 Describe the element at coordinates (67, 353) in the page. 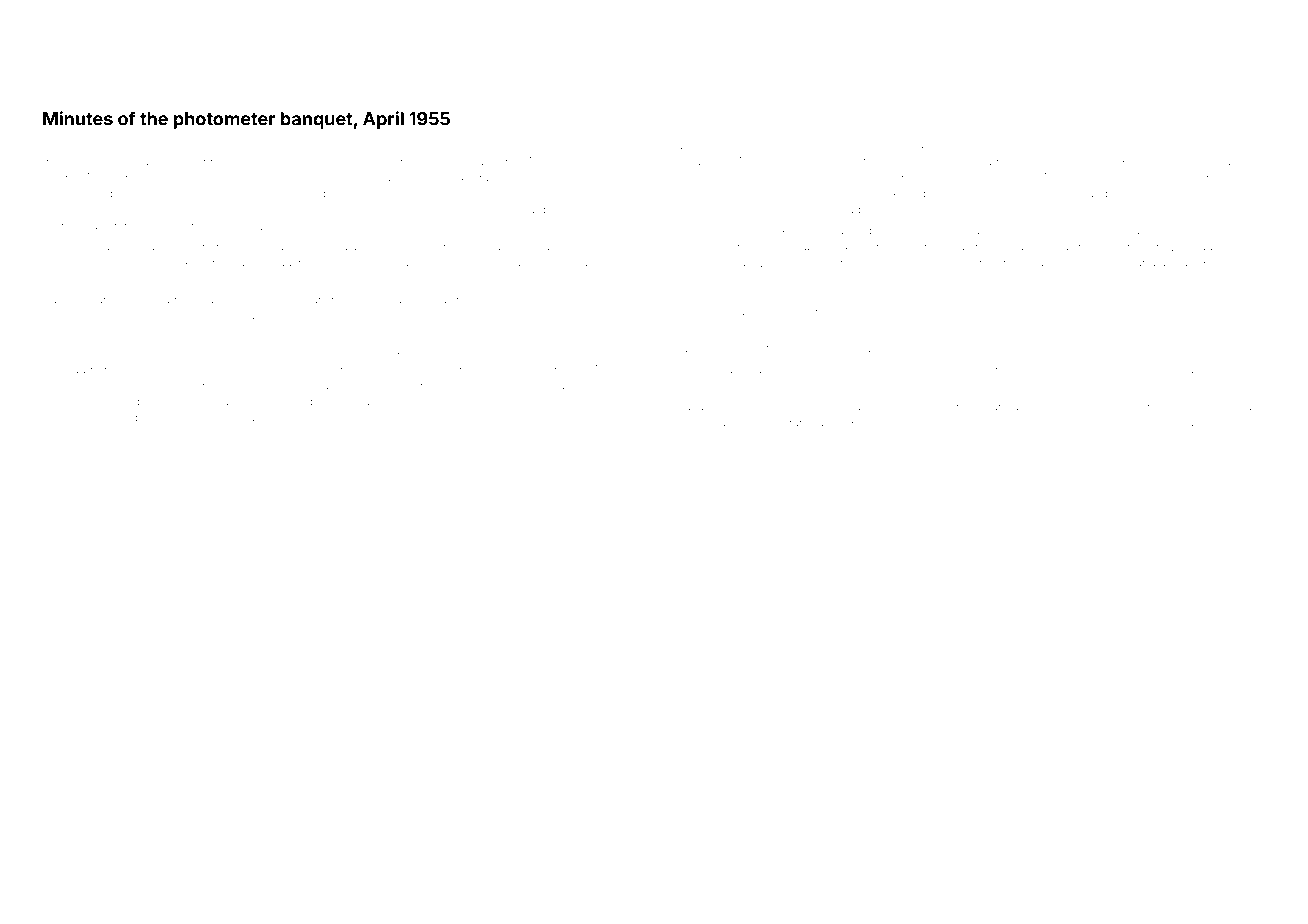

I see `Katherine` at that location.
